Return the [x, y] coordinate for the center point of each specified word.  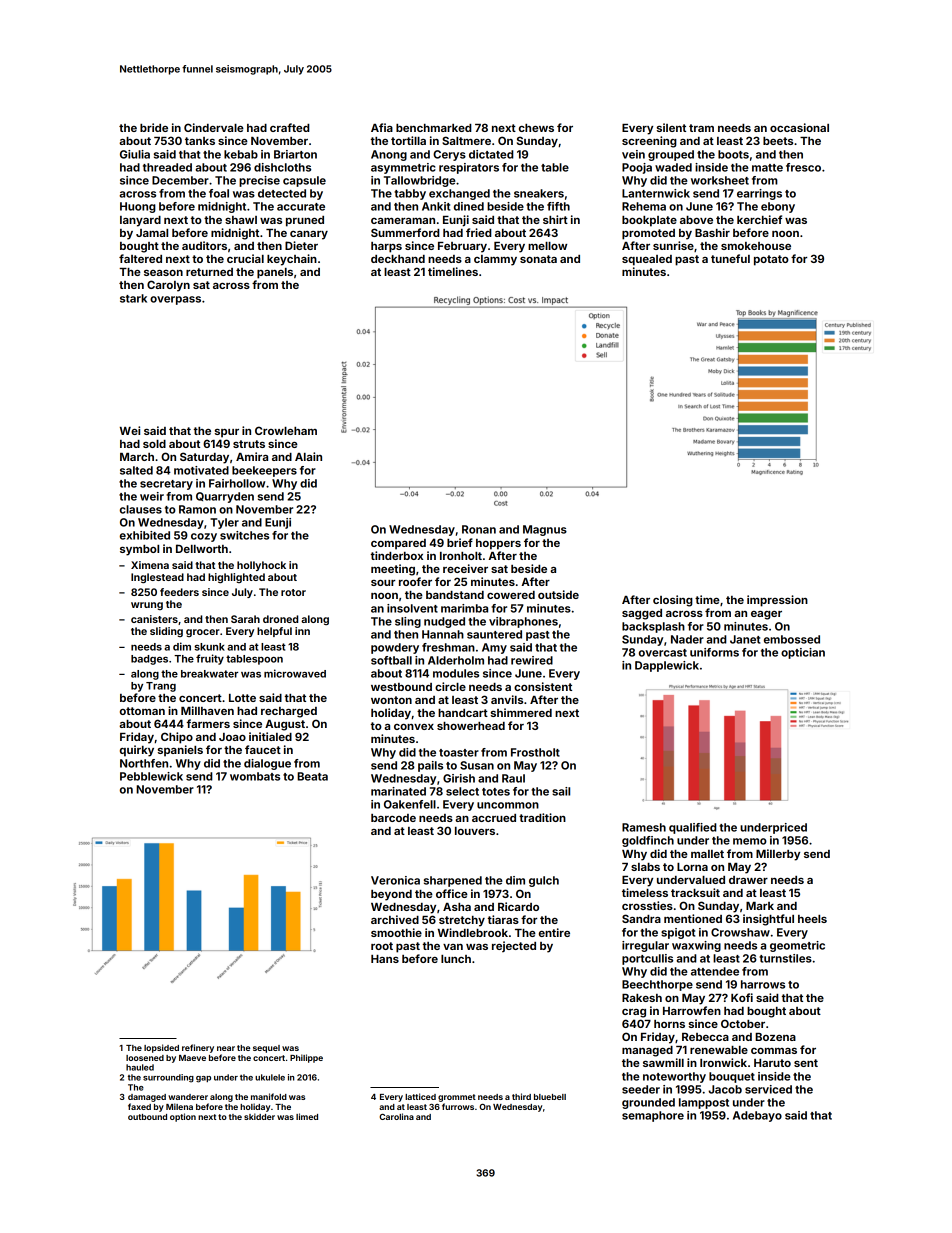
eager [766, 615]
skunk [209, 647]
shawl [241, 220]
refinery [198, 1048]
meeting [393, 570]
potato [771, 260]
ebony [778, 207]
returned [209, 272]
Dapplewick [667, 666]
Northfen [144, 763]
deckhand [398, 259]
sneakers [539, 193]
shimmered [521, 712]
